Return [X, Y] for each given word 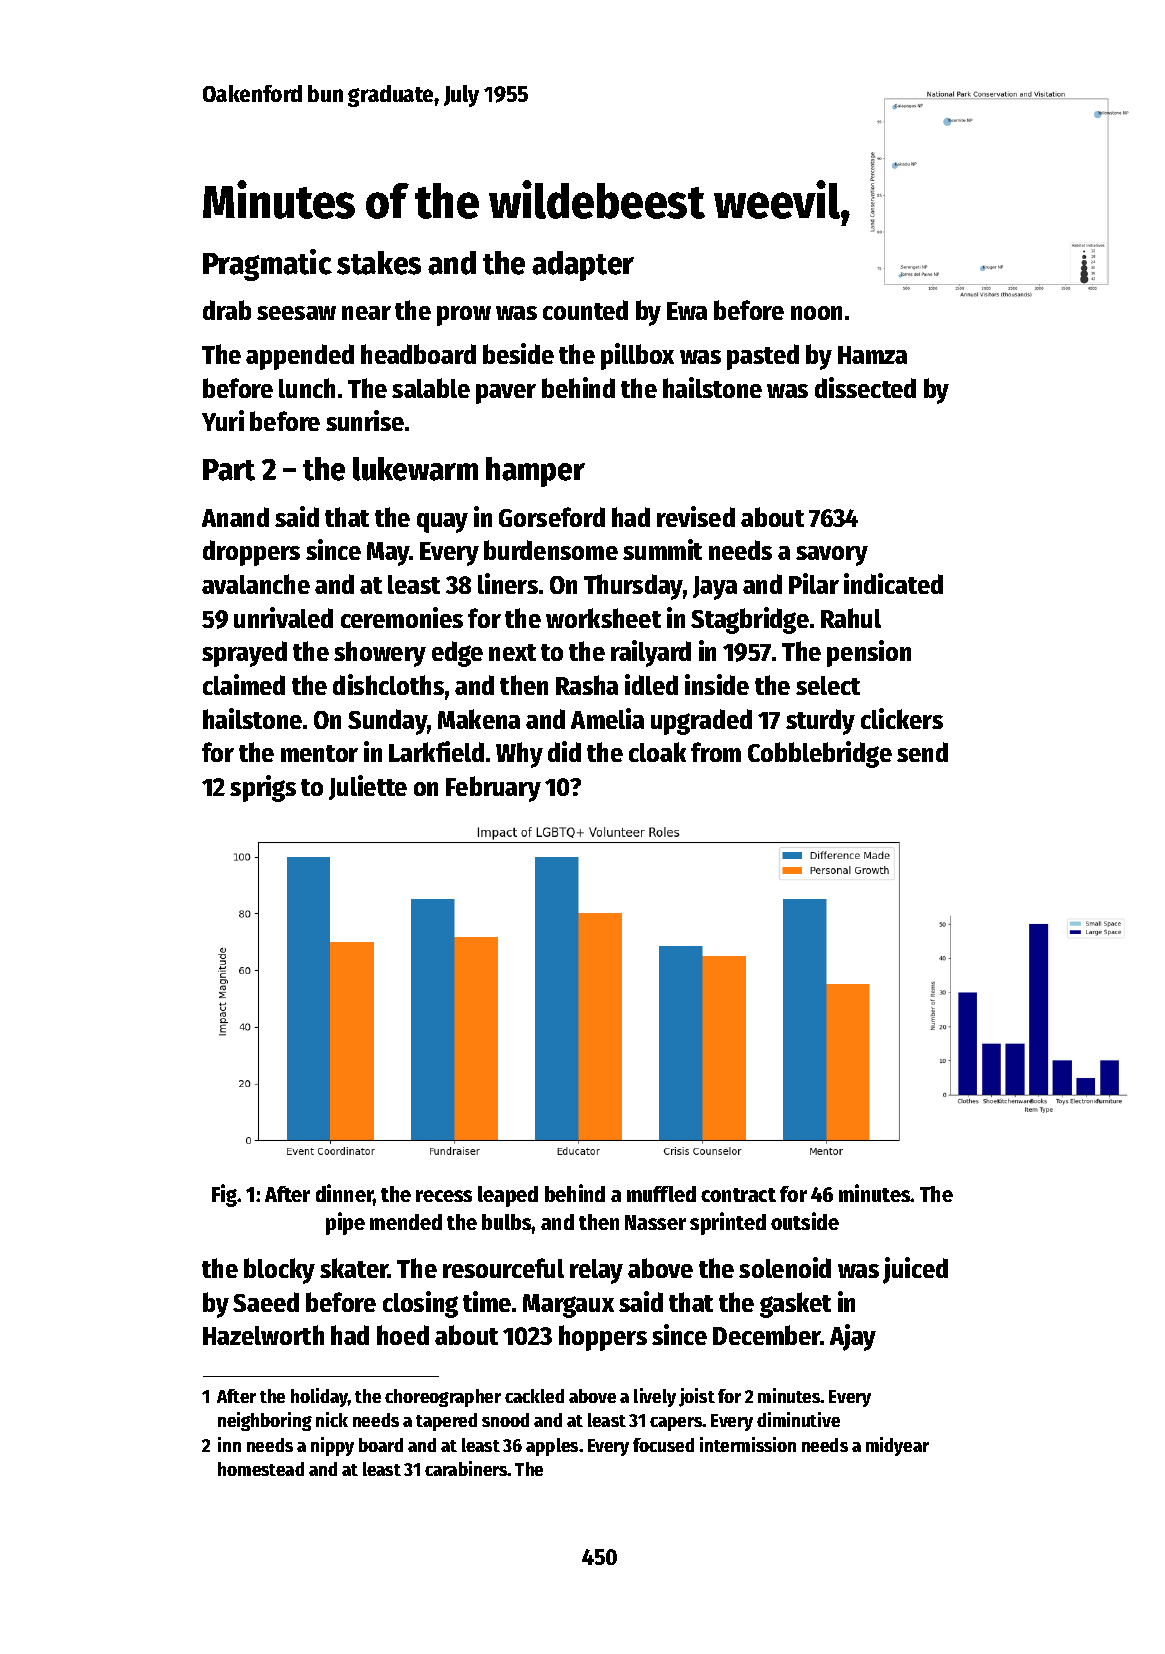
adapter [583, 266]
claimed [244, 684]
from [716, 752]
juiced [915, 1270]
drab [227, 310]
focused [663, 1445]
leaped [508, 1196]
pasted [763, 357]
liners [508, 583]
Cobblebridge [820, 754]
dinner [345, 1195]
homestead [261, 1469]
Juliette [368, 787]
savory [832, 556]
